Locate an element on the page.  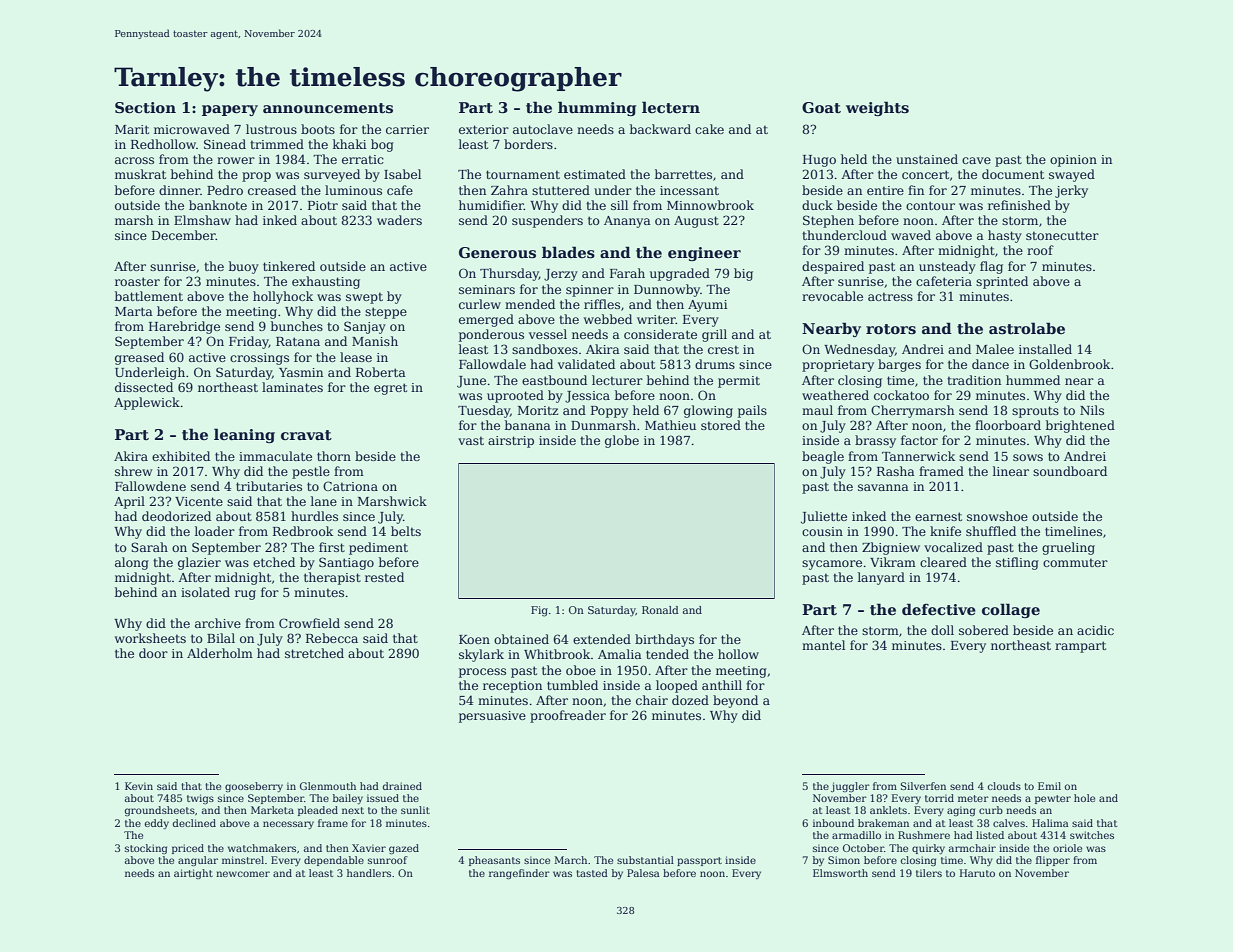
Palesa is located at coordinates (643, 873).
